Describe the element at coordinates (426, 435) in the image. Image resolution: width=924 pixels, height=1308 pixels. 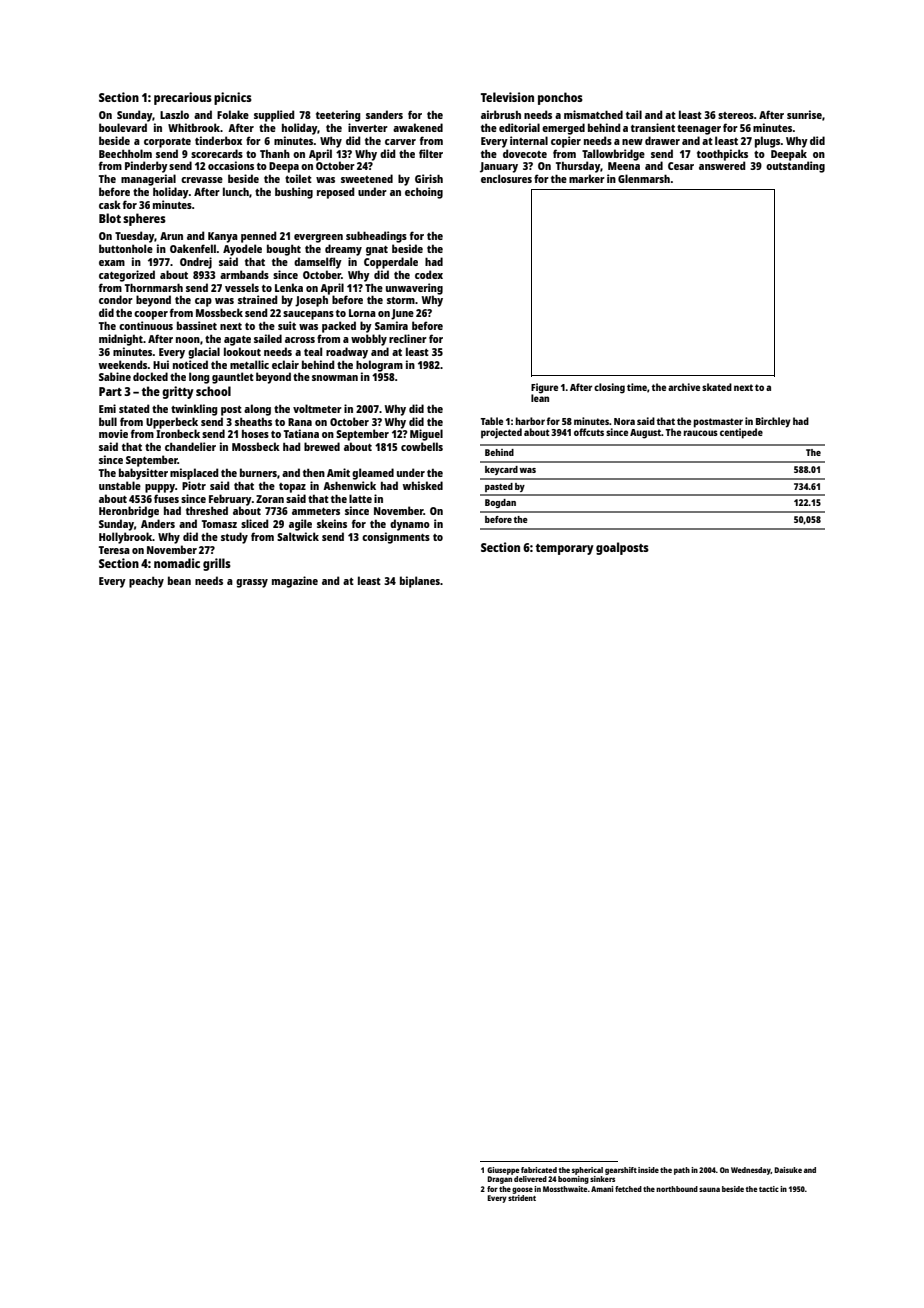
I see `Miguel` at that location.
